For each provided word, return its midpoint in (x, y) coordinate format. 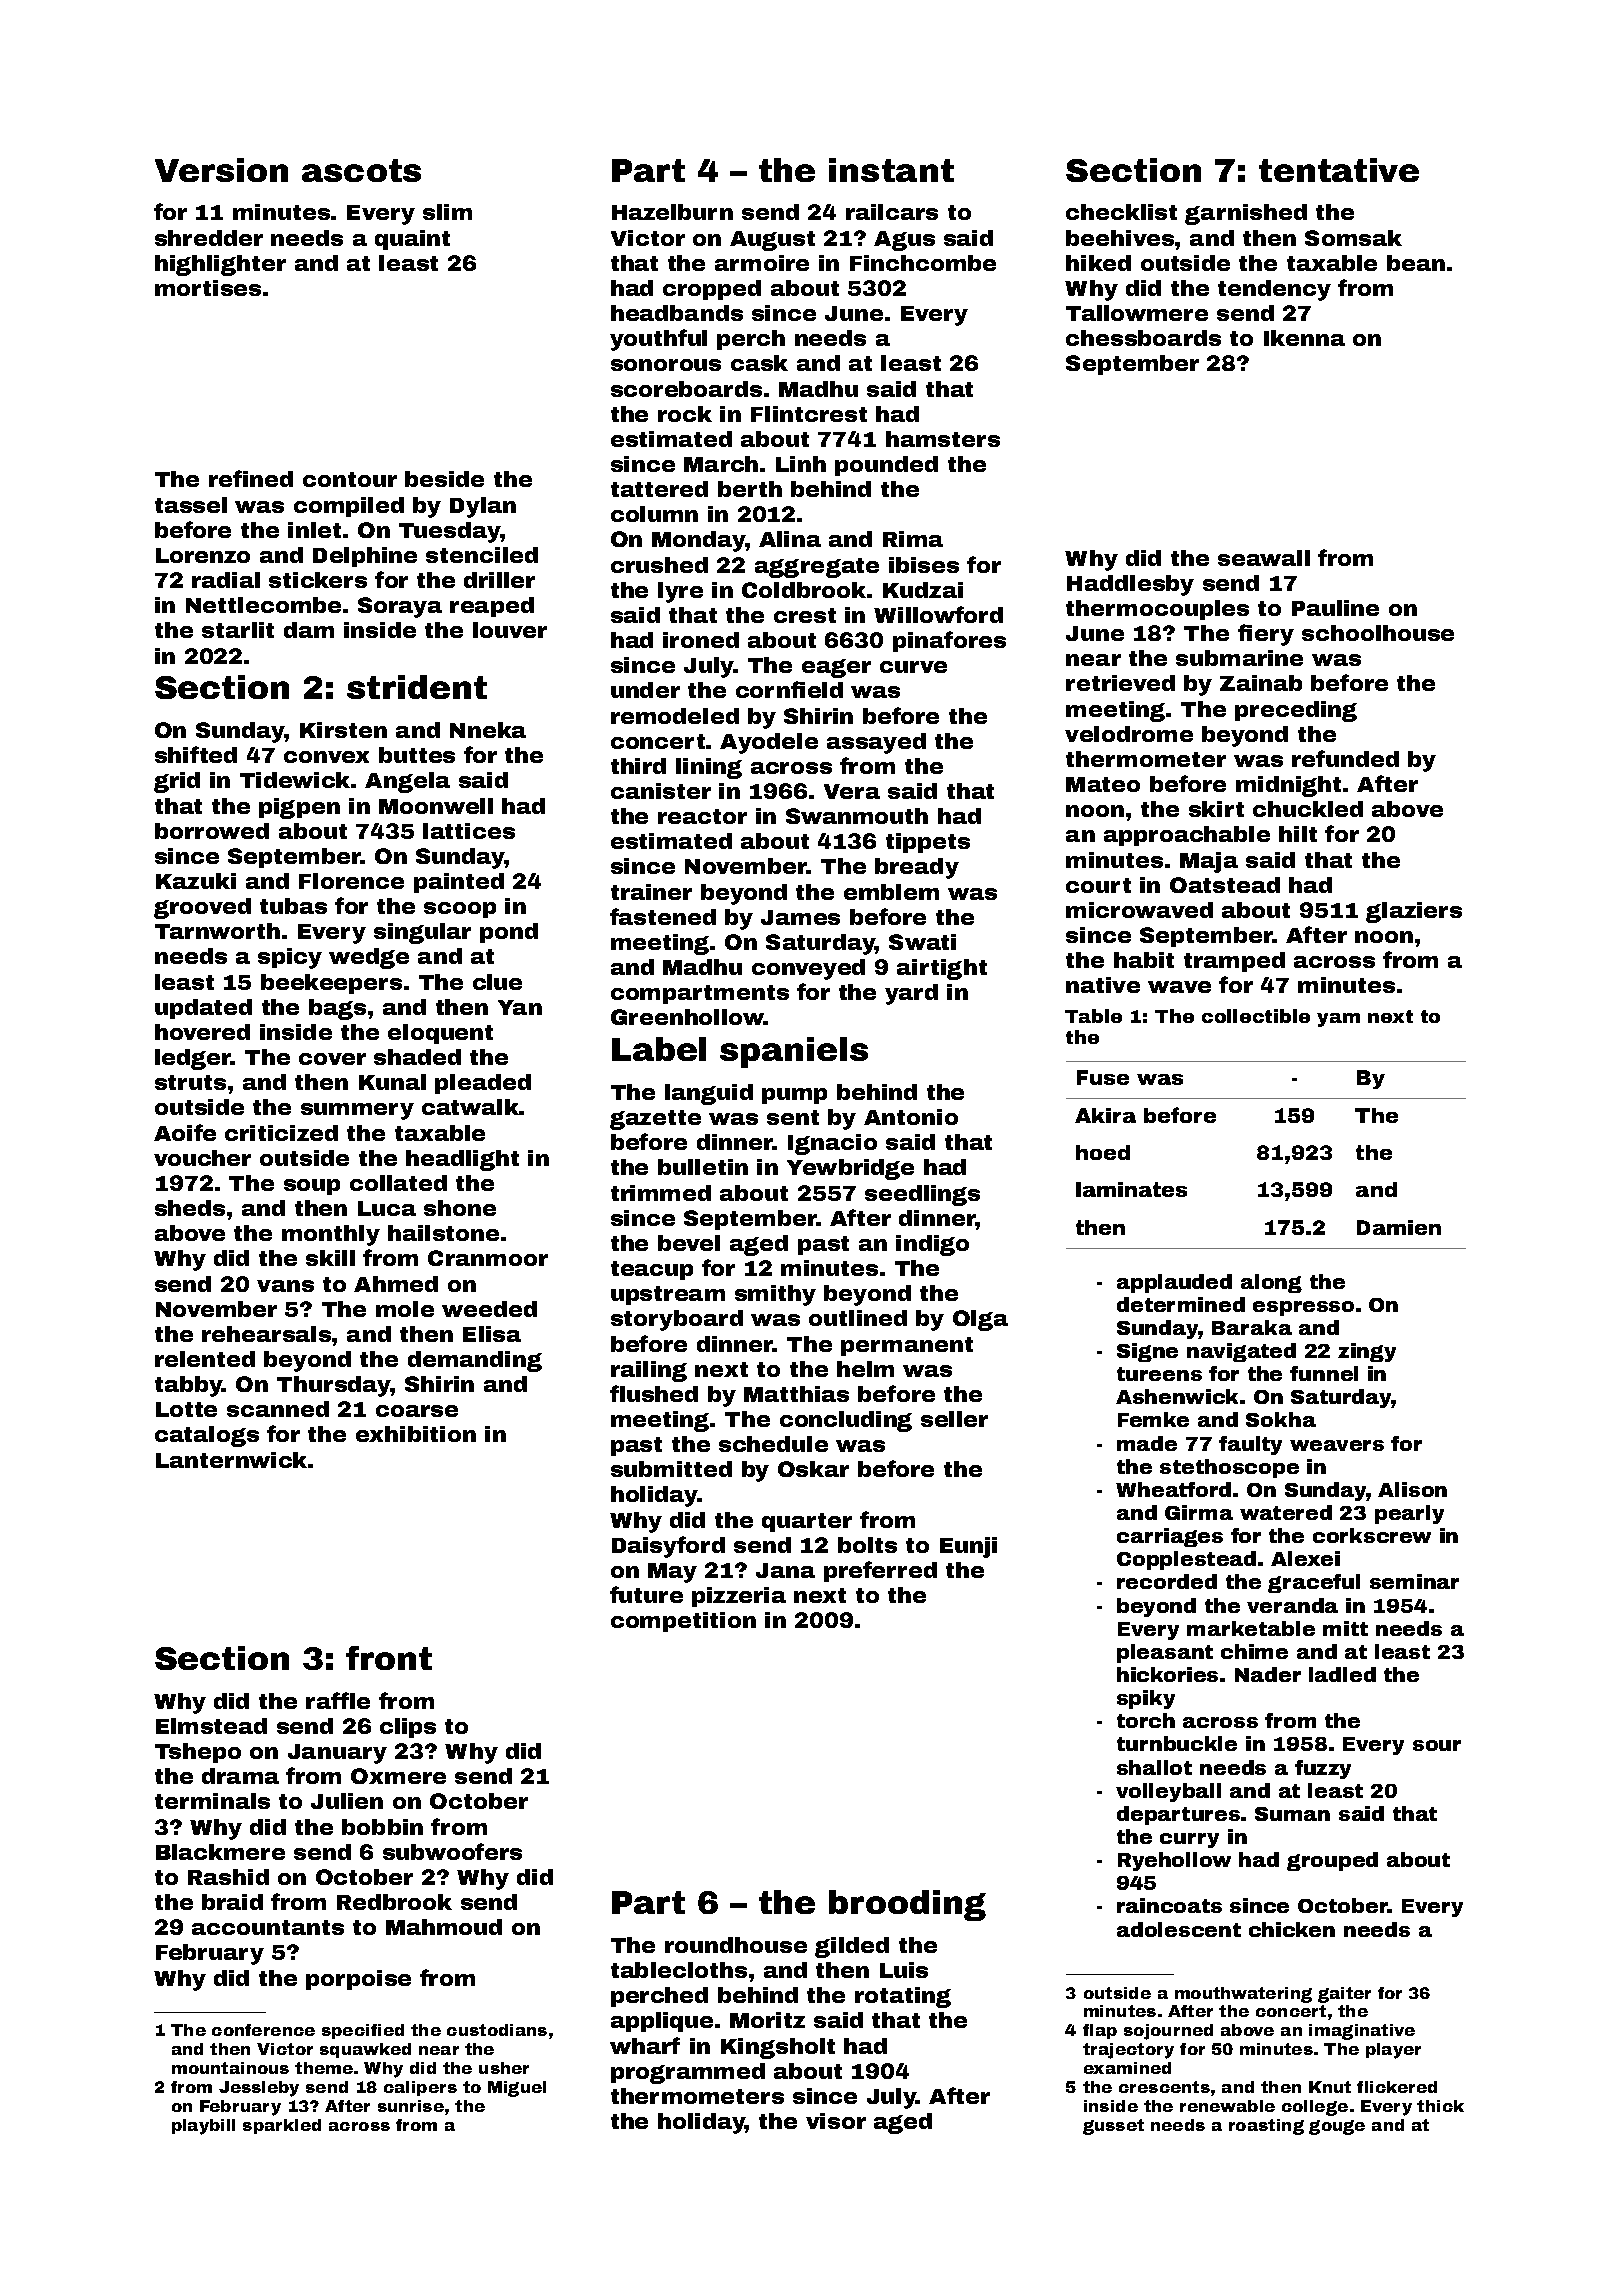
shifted (196, 754)
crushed (659, 565)
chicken (1292, 1929)
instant (891, 170)
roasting (1266, 2127)
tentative (1339, 170)
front (389, 1658)
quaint (412, 240)
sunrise (411, 2106)
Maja (1209, 862)
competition (683, 1622)
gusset (1113, 2127)
